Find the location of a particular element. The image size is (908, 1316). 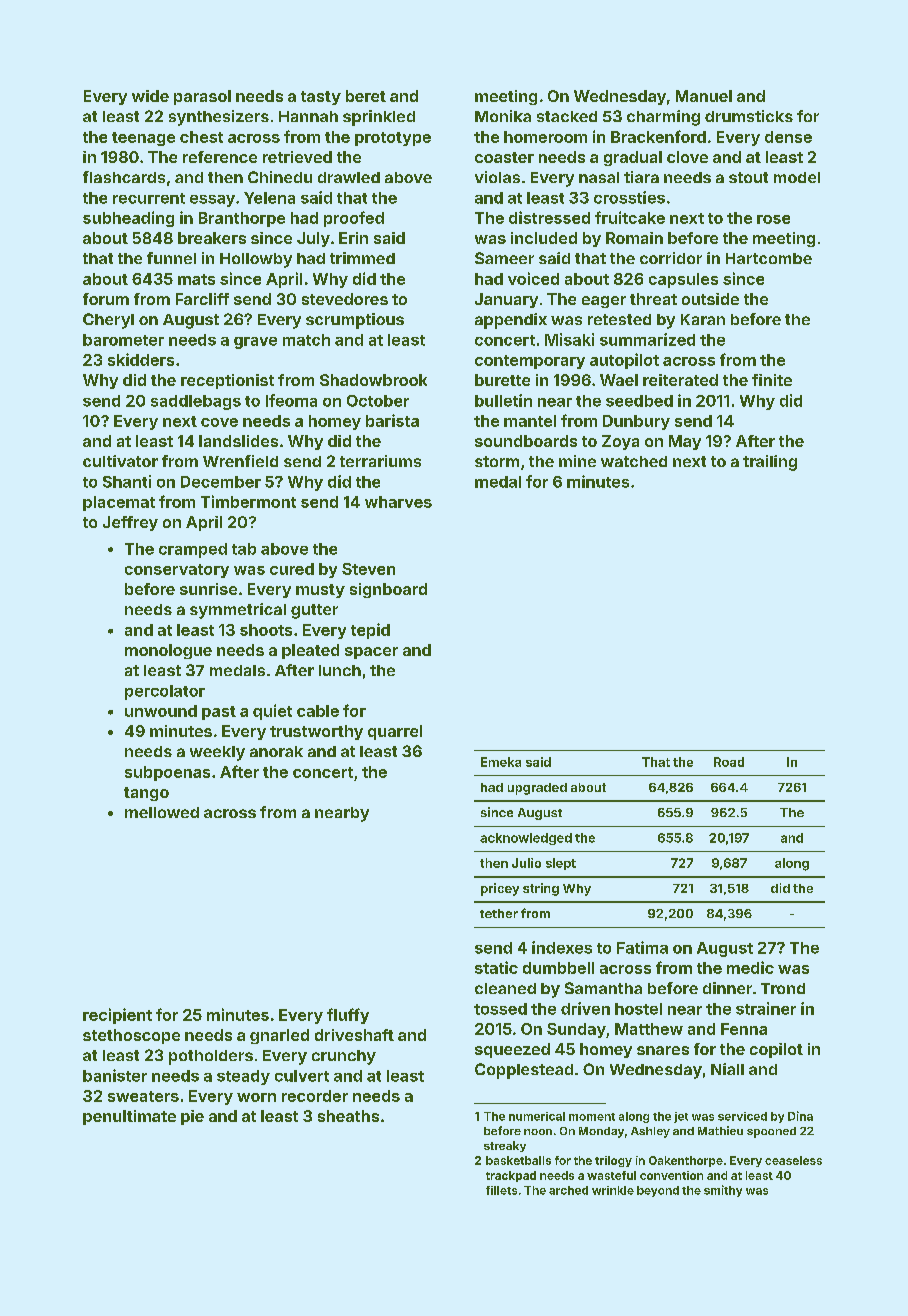

fillets is located at coordinates (501, 1190).
